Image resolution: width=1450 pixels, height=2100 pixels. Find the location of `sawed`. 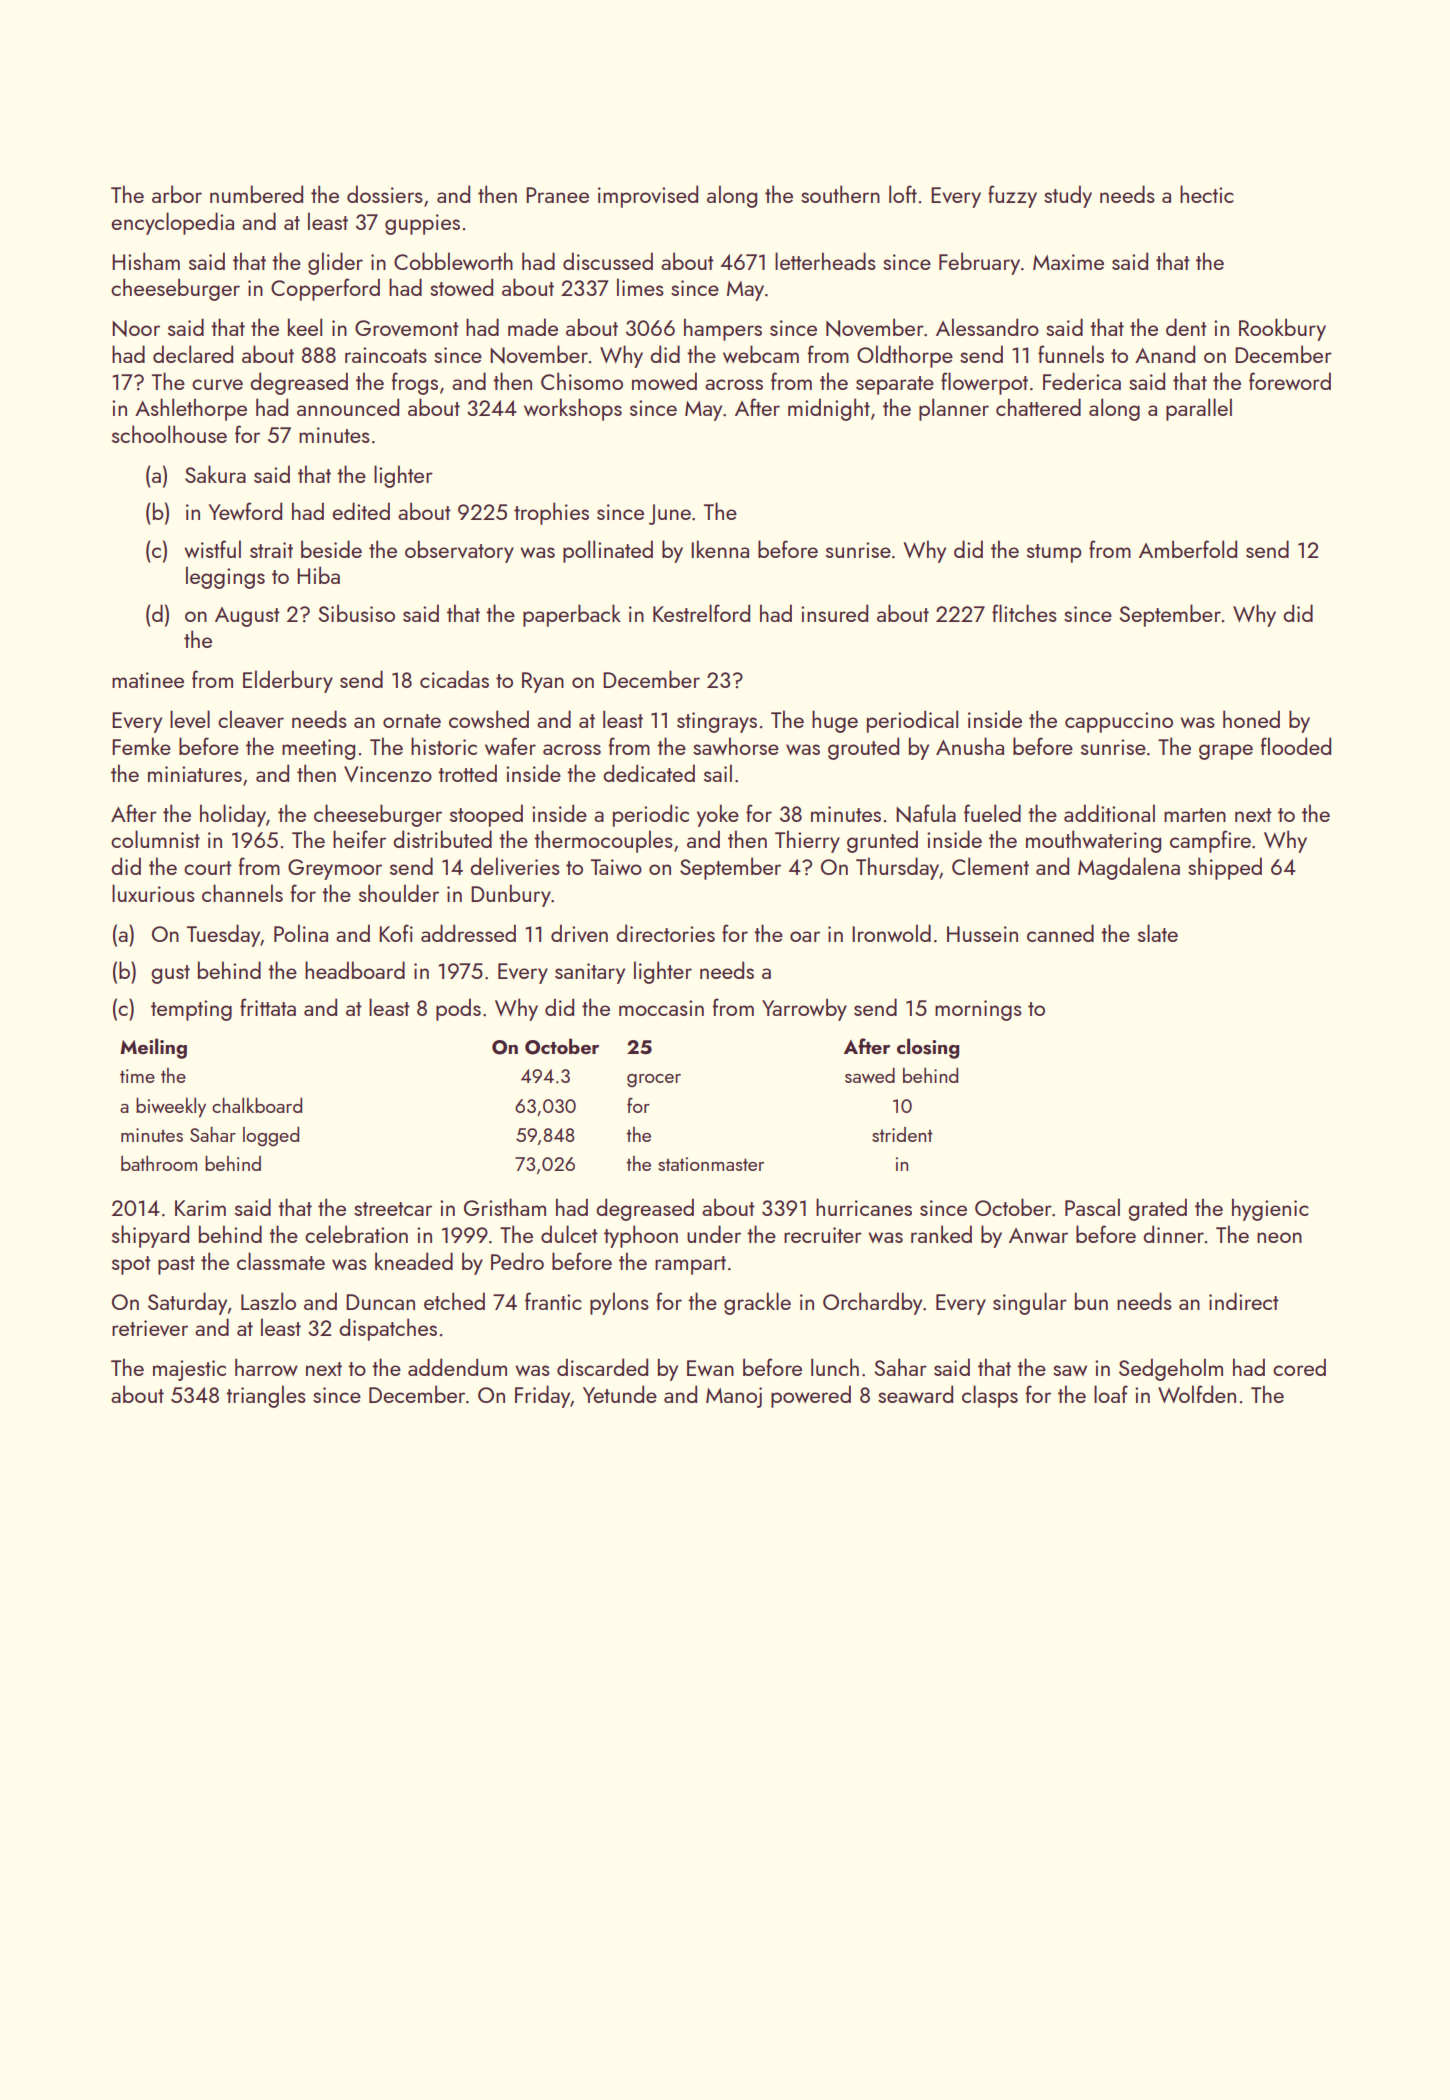

sawed is located at coordinates (870, 1075).
